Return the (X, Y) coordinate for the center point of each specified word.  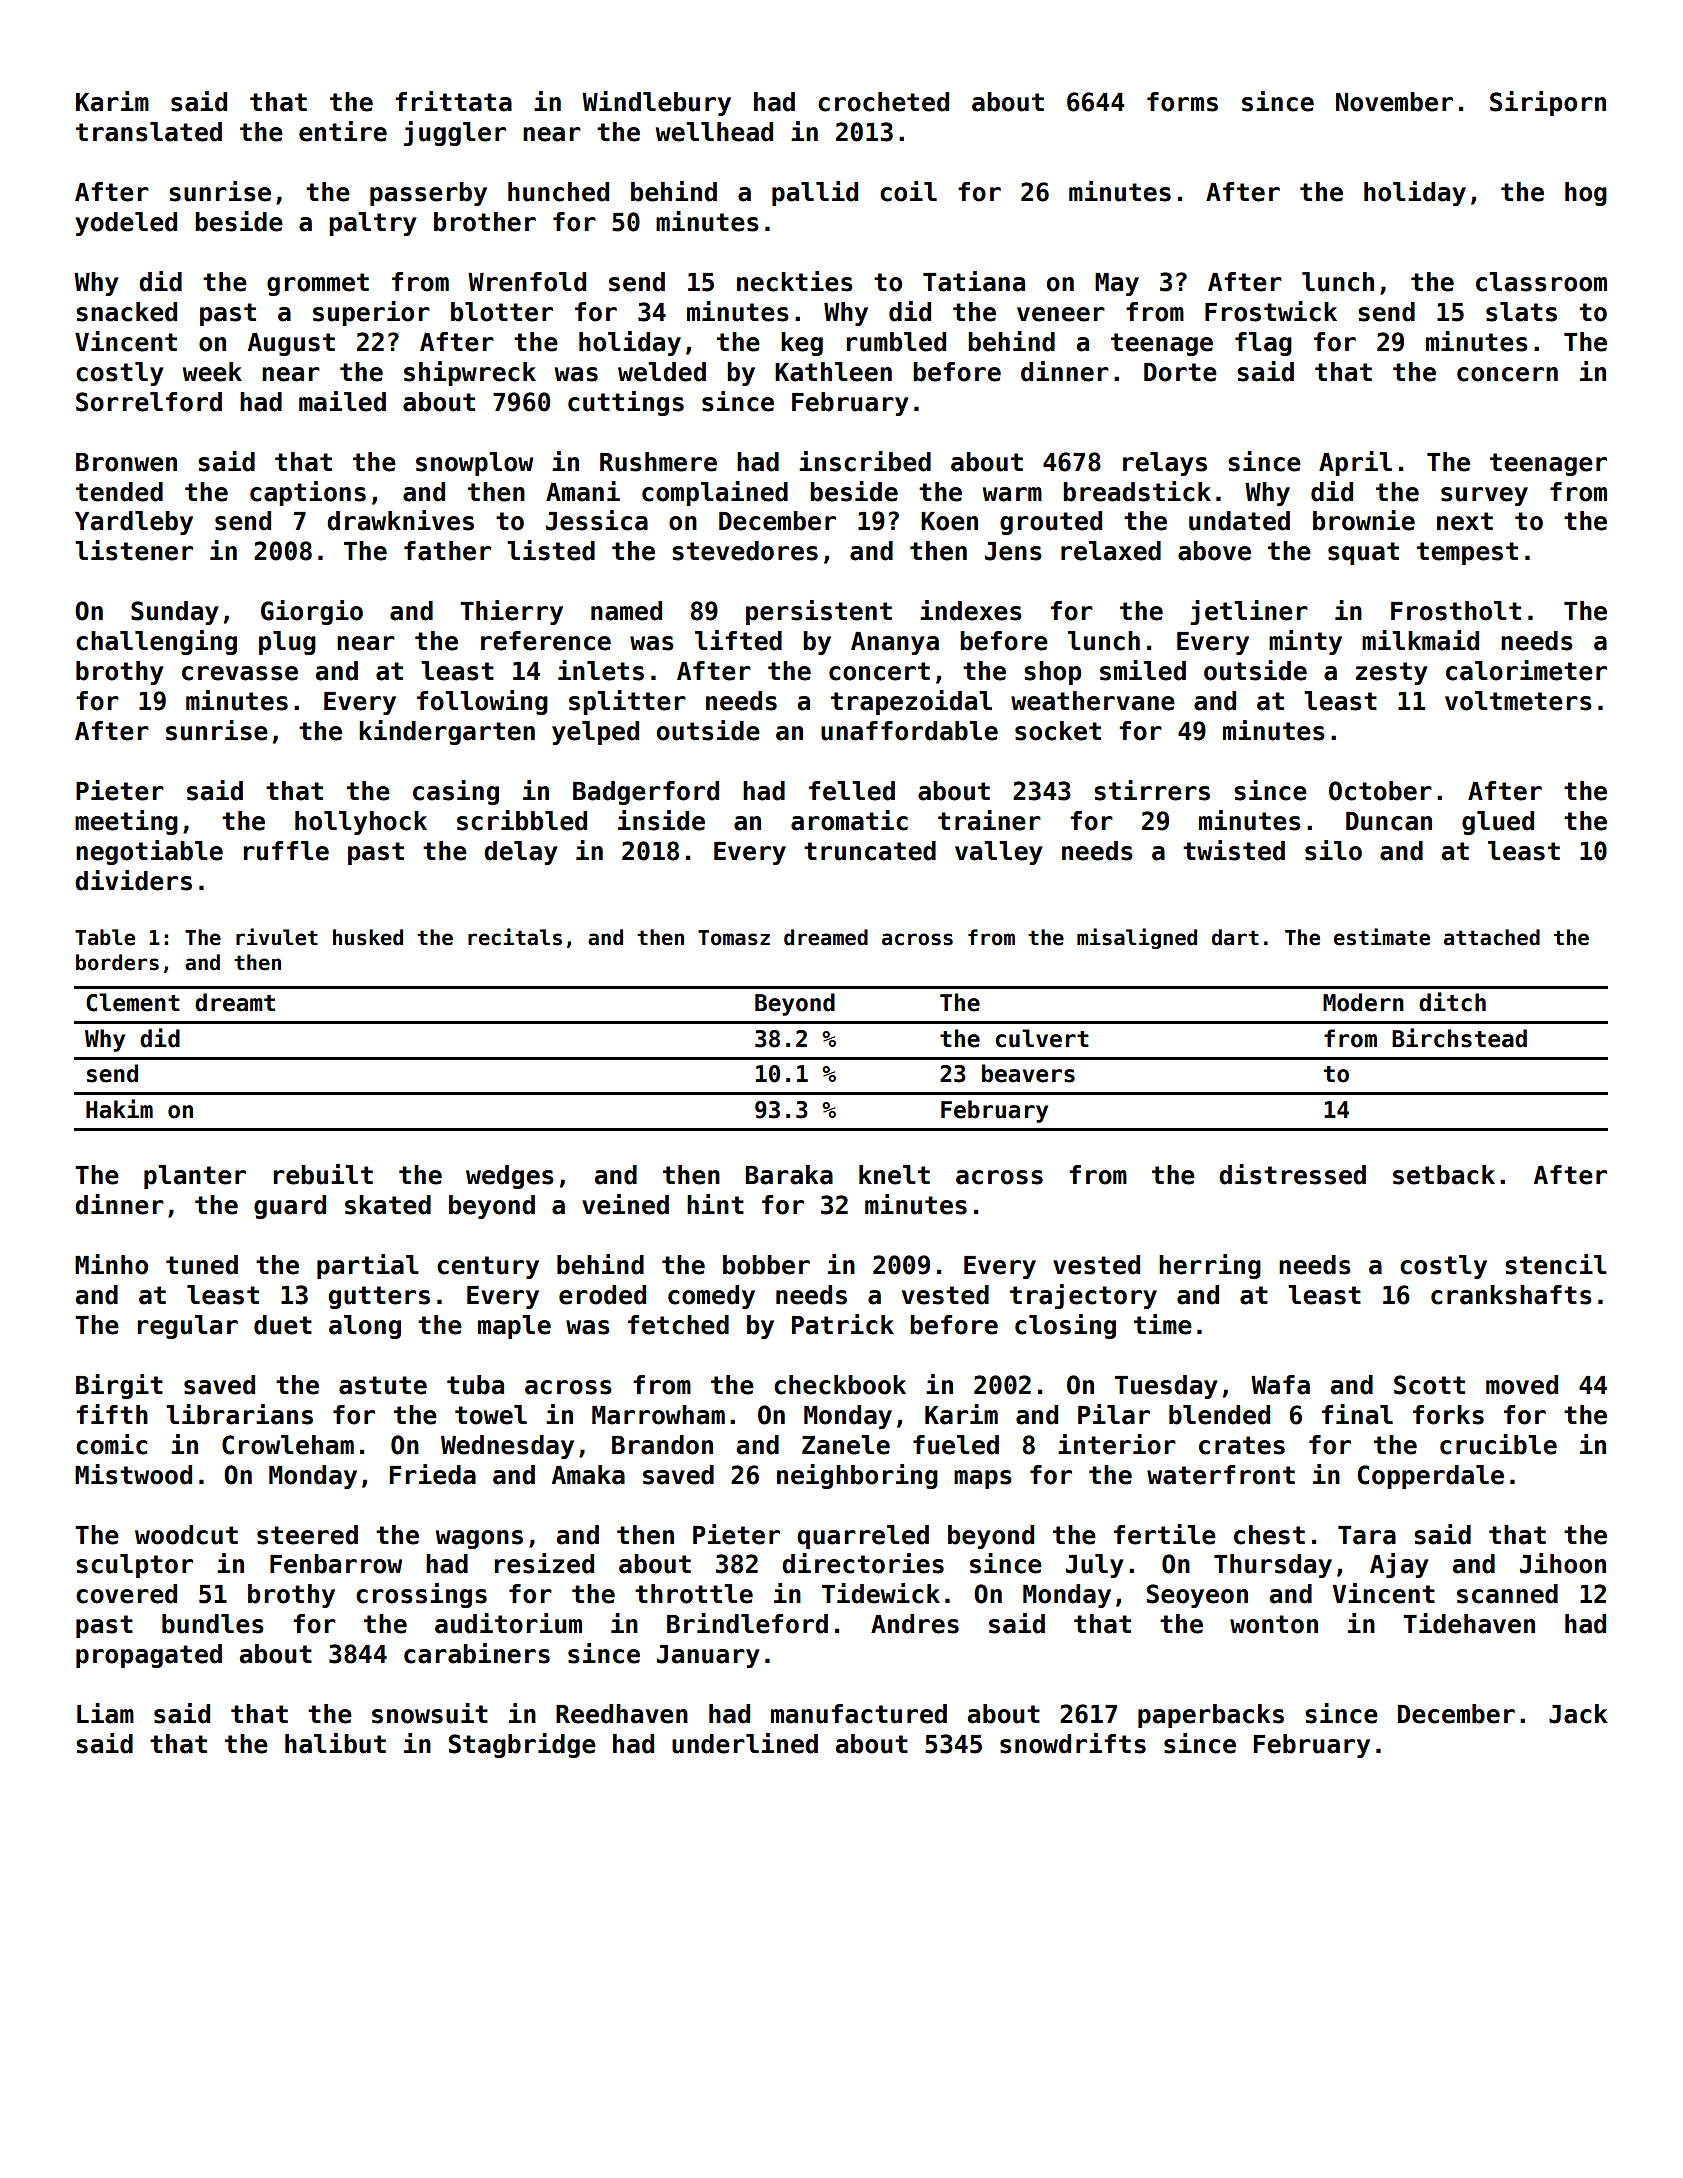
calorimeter (1526, 670)
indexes (971, 610)
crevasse (240, 673)
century (488, 1267)
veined (625, 1204)
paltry (373, 224)
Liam (105, 1713)
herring (1210, 1266)
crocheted (883, 102)
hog (1586, 194)
